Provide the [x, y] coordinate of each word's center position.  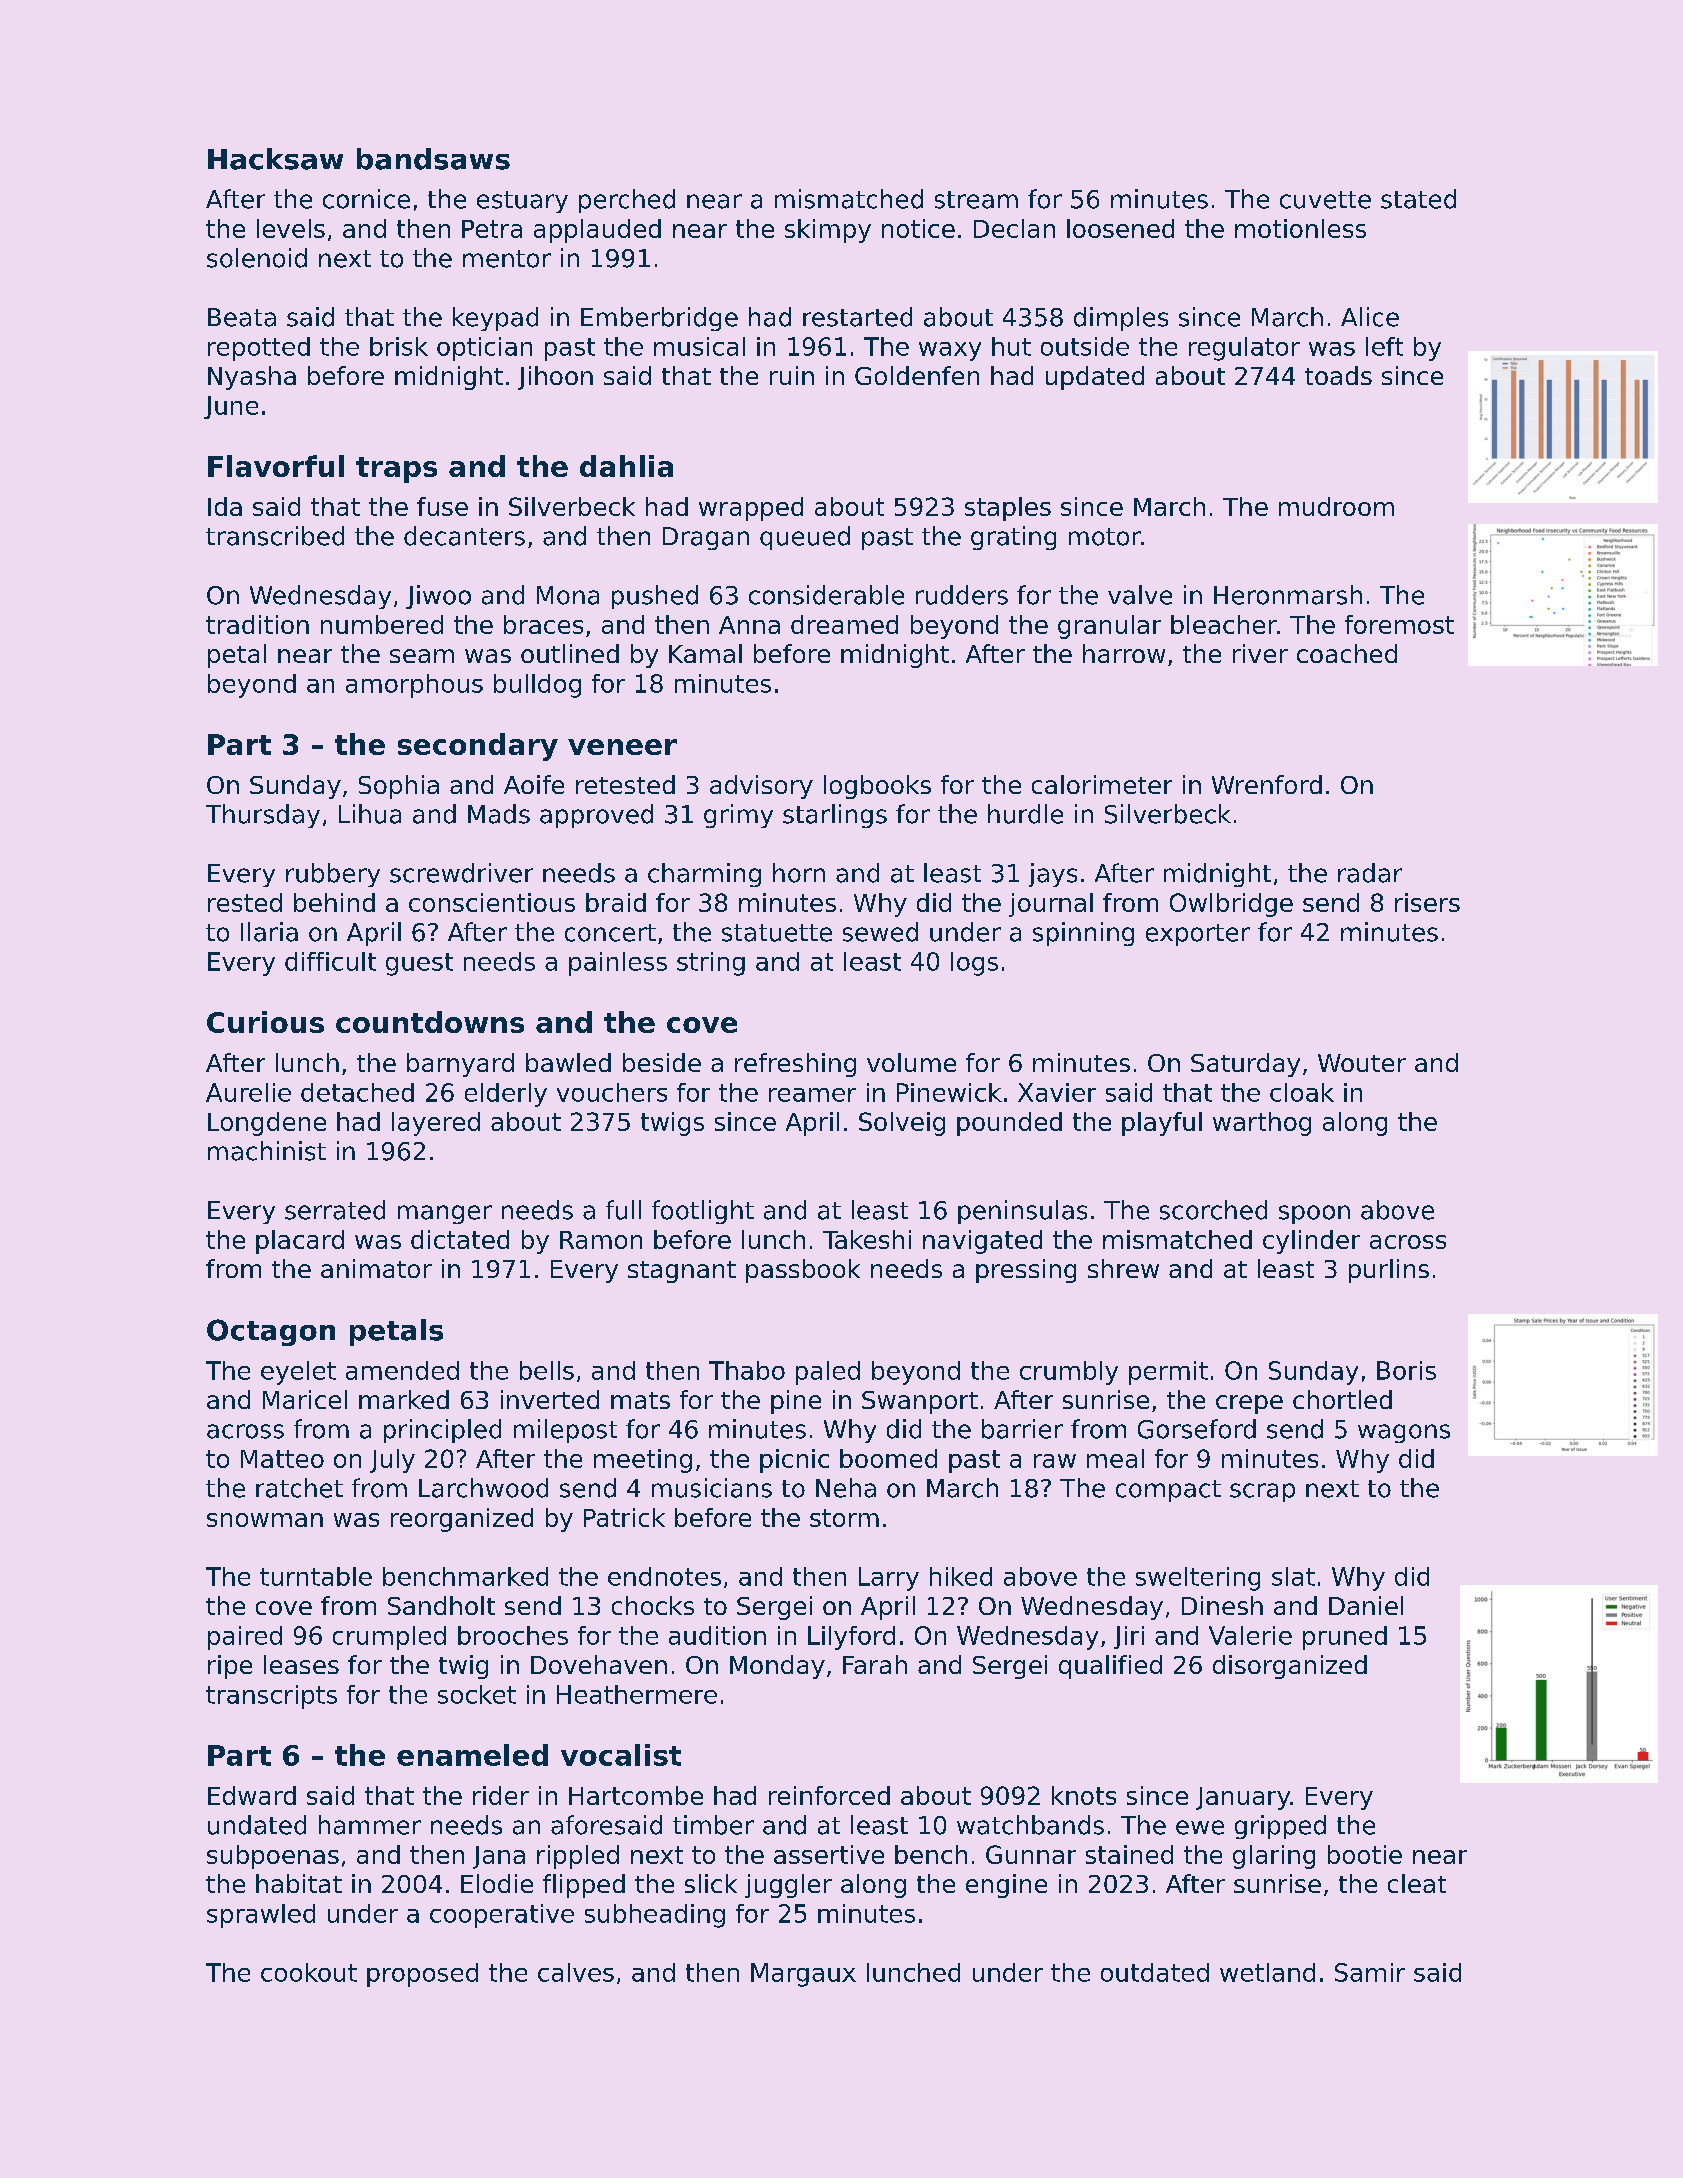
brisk [399, 346]
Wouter [1362, 1063]
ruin [792, 375]
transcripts [271, 1697]
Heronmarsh [1288, 595]
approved [596, 816]
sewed [880, 932]
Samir [1370, 1972]
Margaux [803, 1975]
